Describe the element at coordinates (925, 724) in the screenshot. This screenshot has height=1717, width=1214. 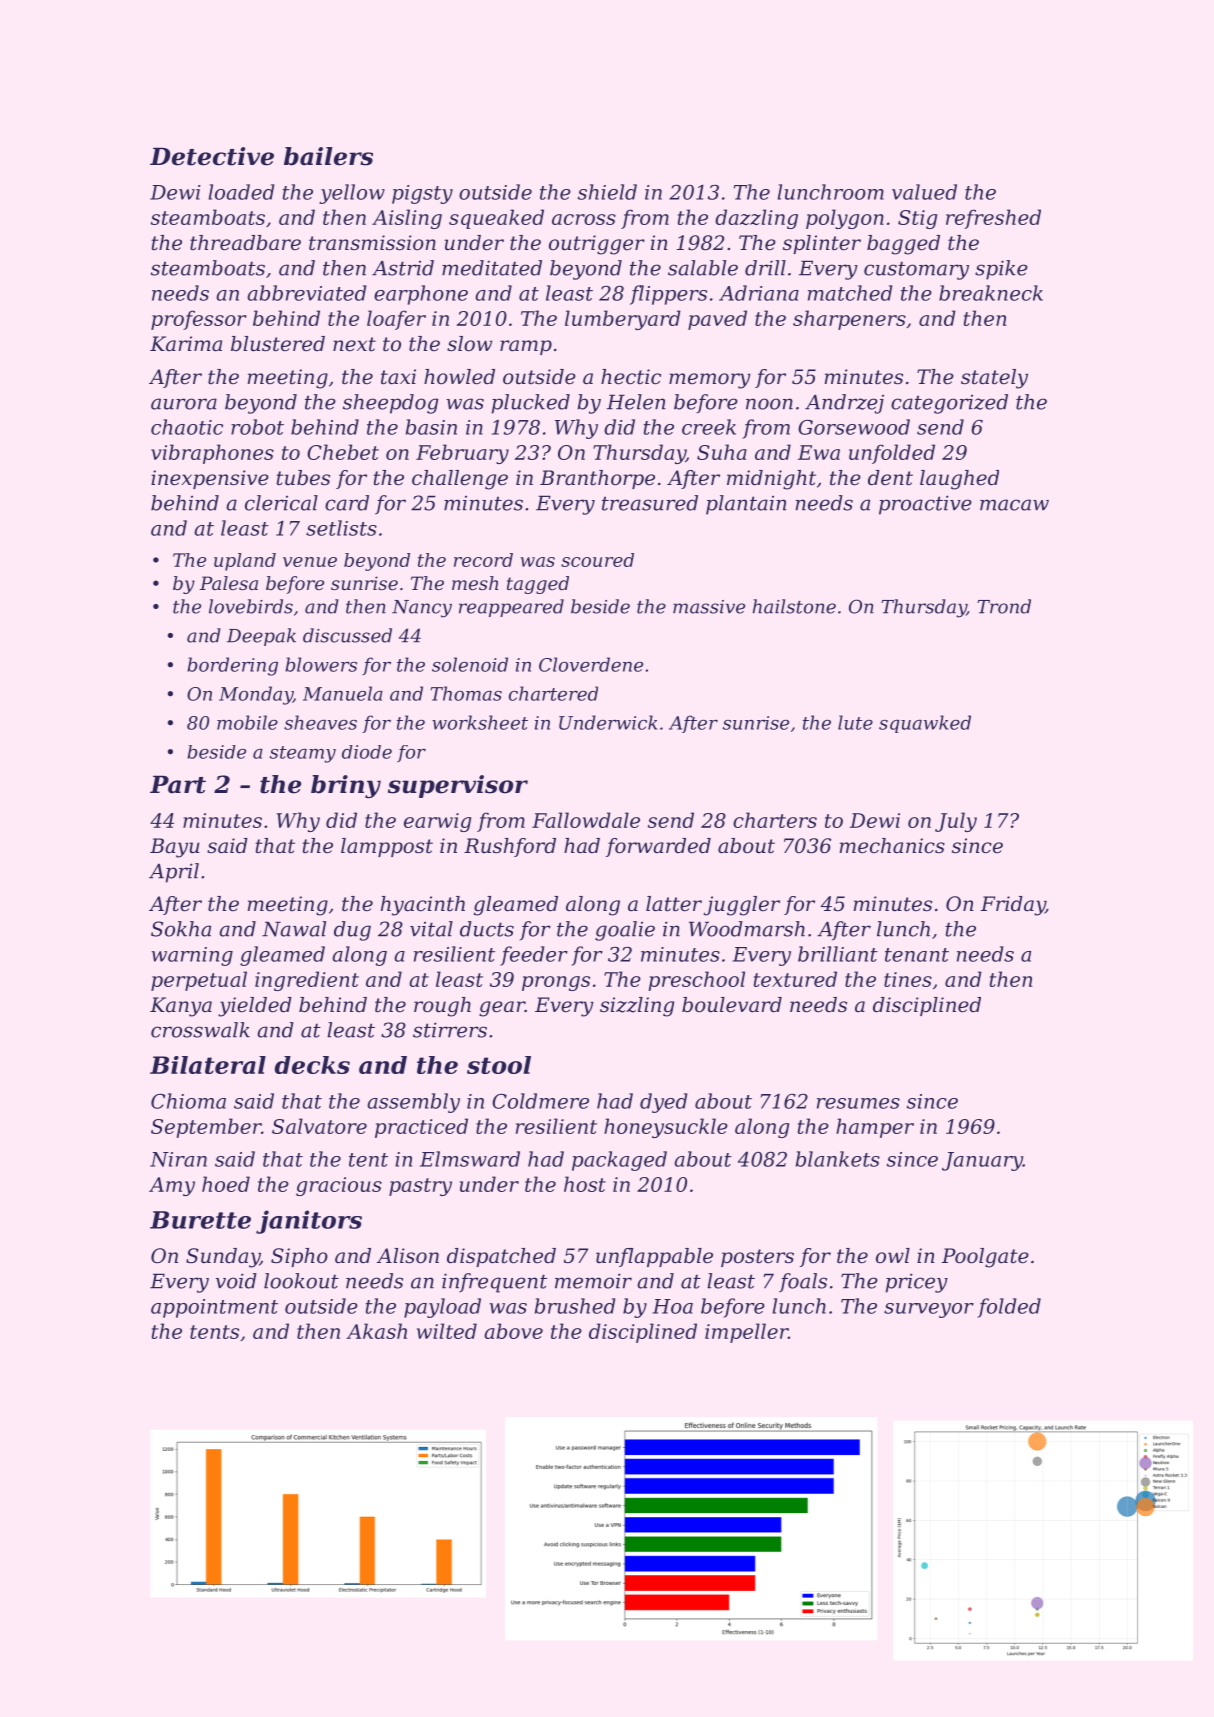
I see `squawked` at that location.
